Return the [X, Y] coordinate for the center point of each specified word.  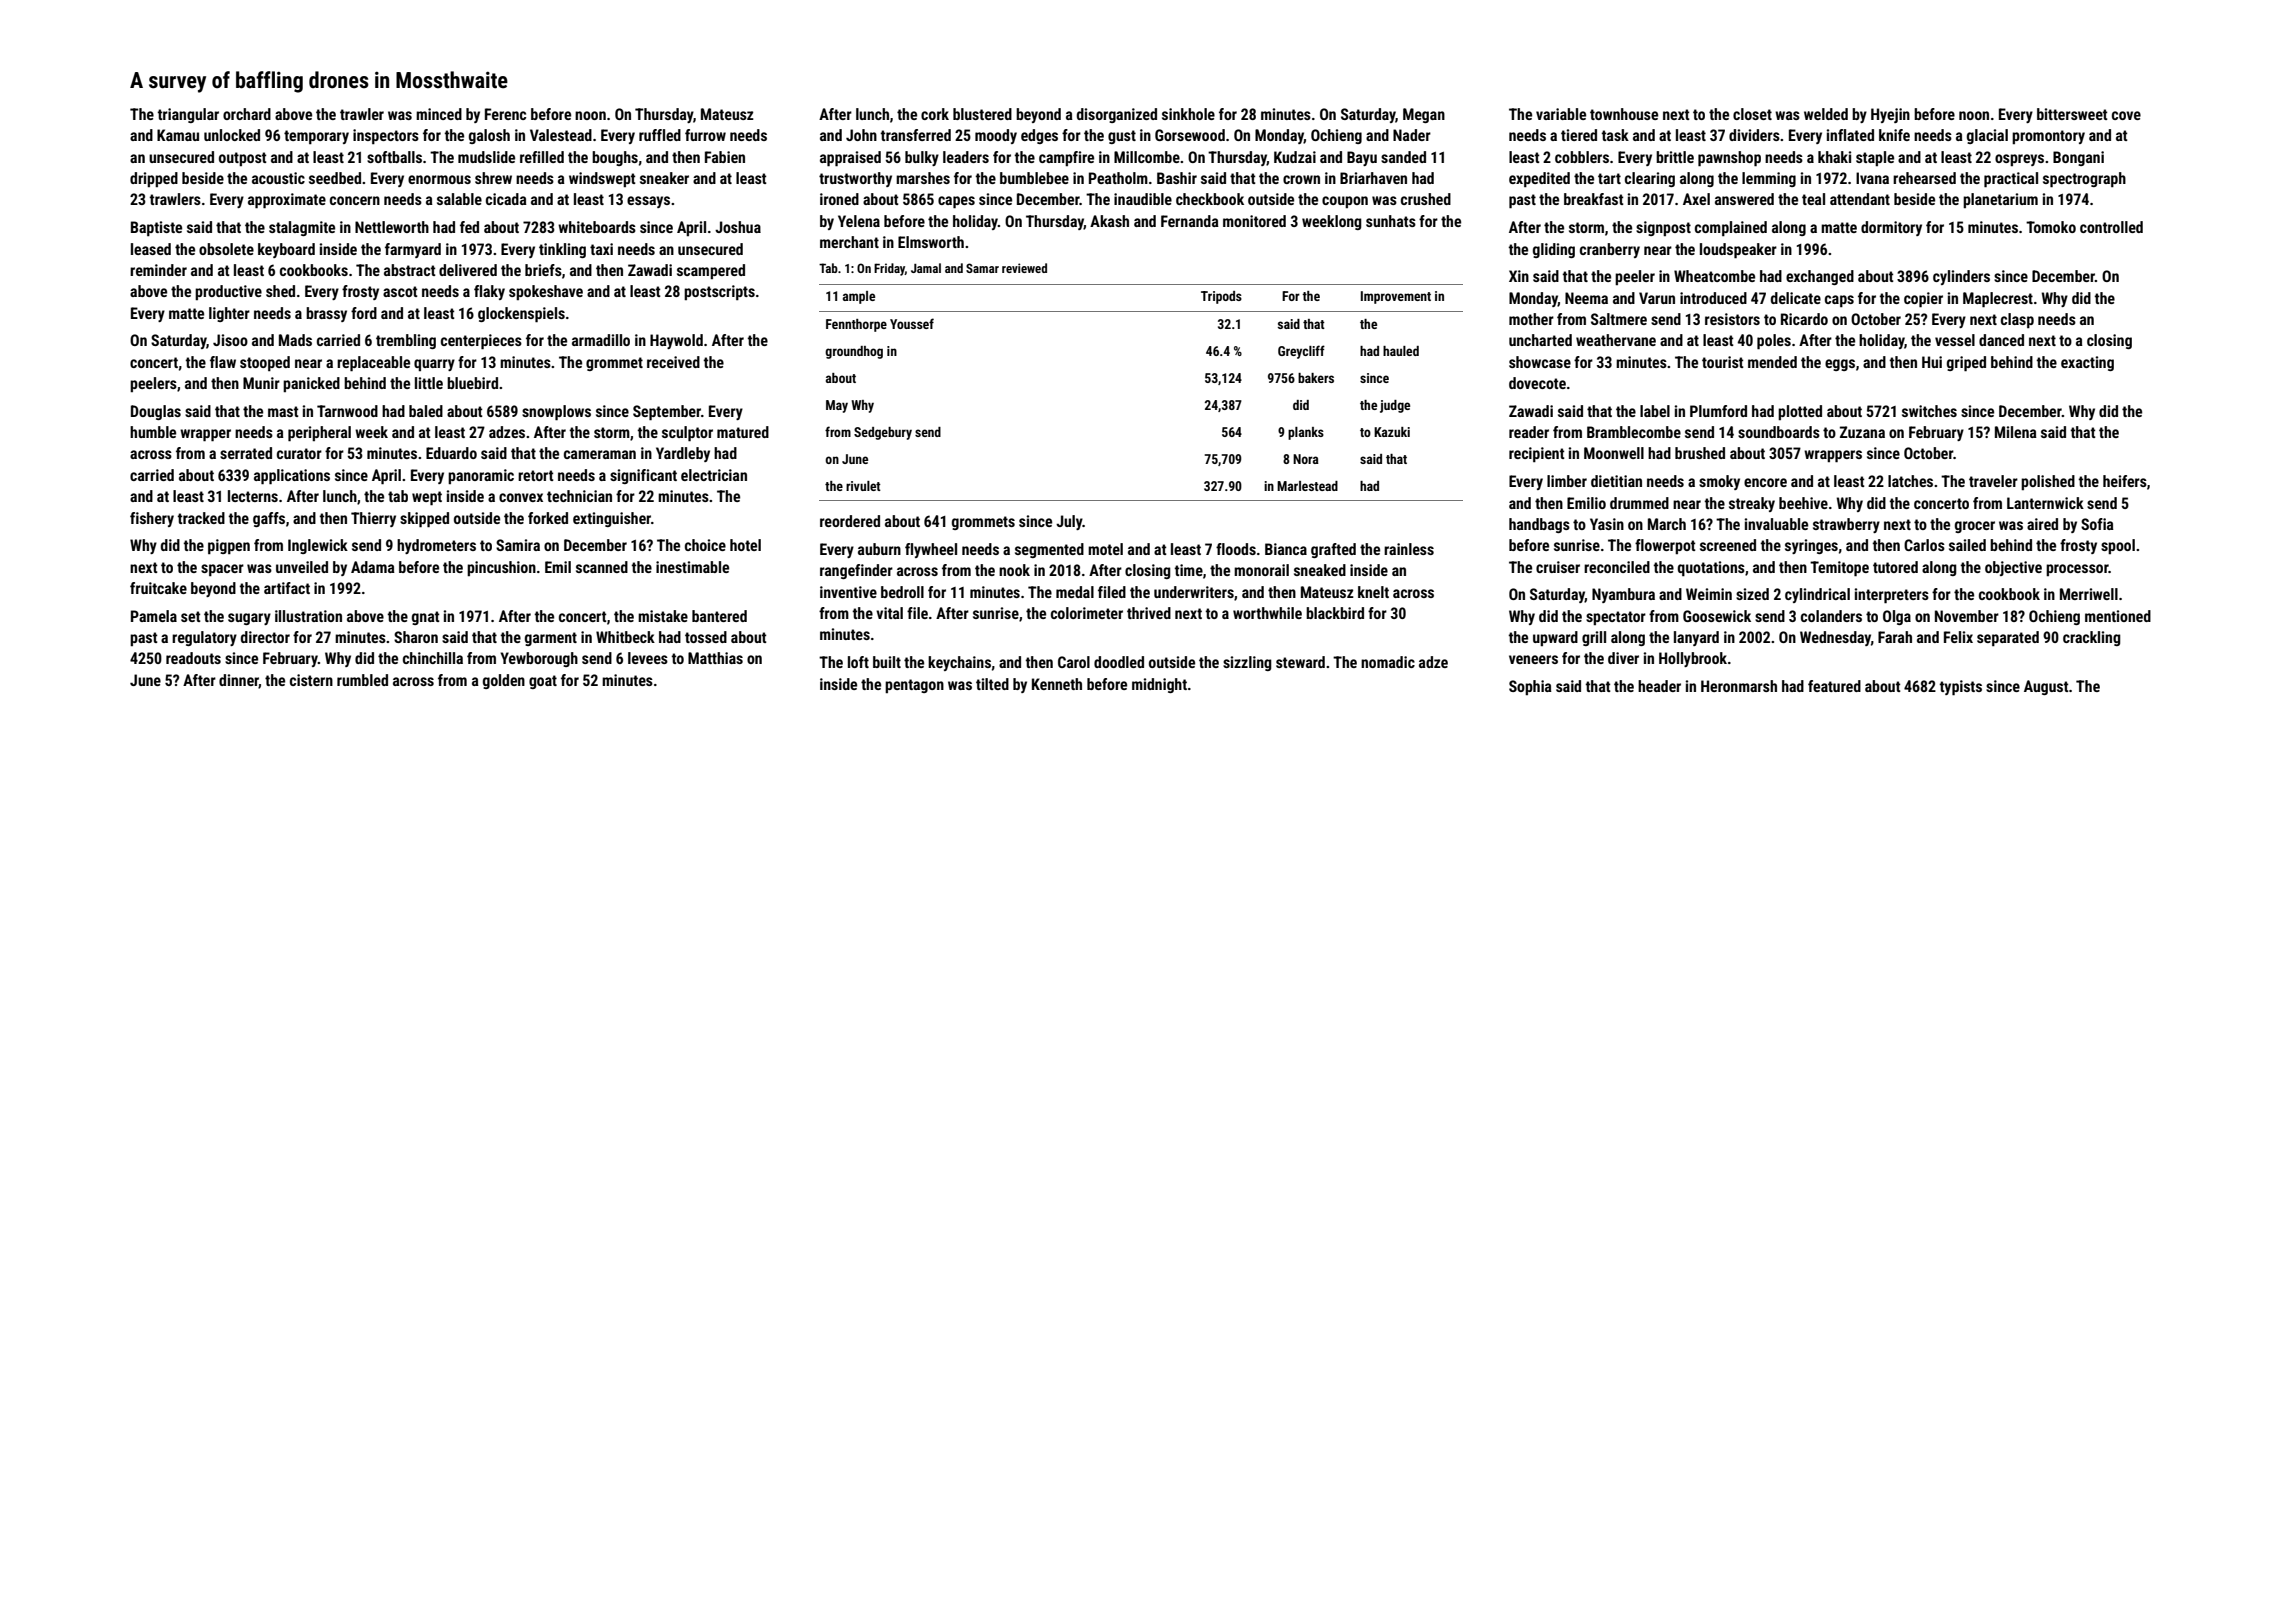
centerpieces [481, 341]
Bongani [2078, 158]
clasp [2017, 320]
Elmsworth [931, 242]
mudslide [486, 157]
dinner [239, 681]
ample [859, 297]
